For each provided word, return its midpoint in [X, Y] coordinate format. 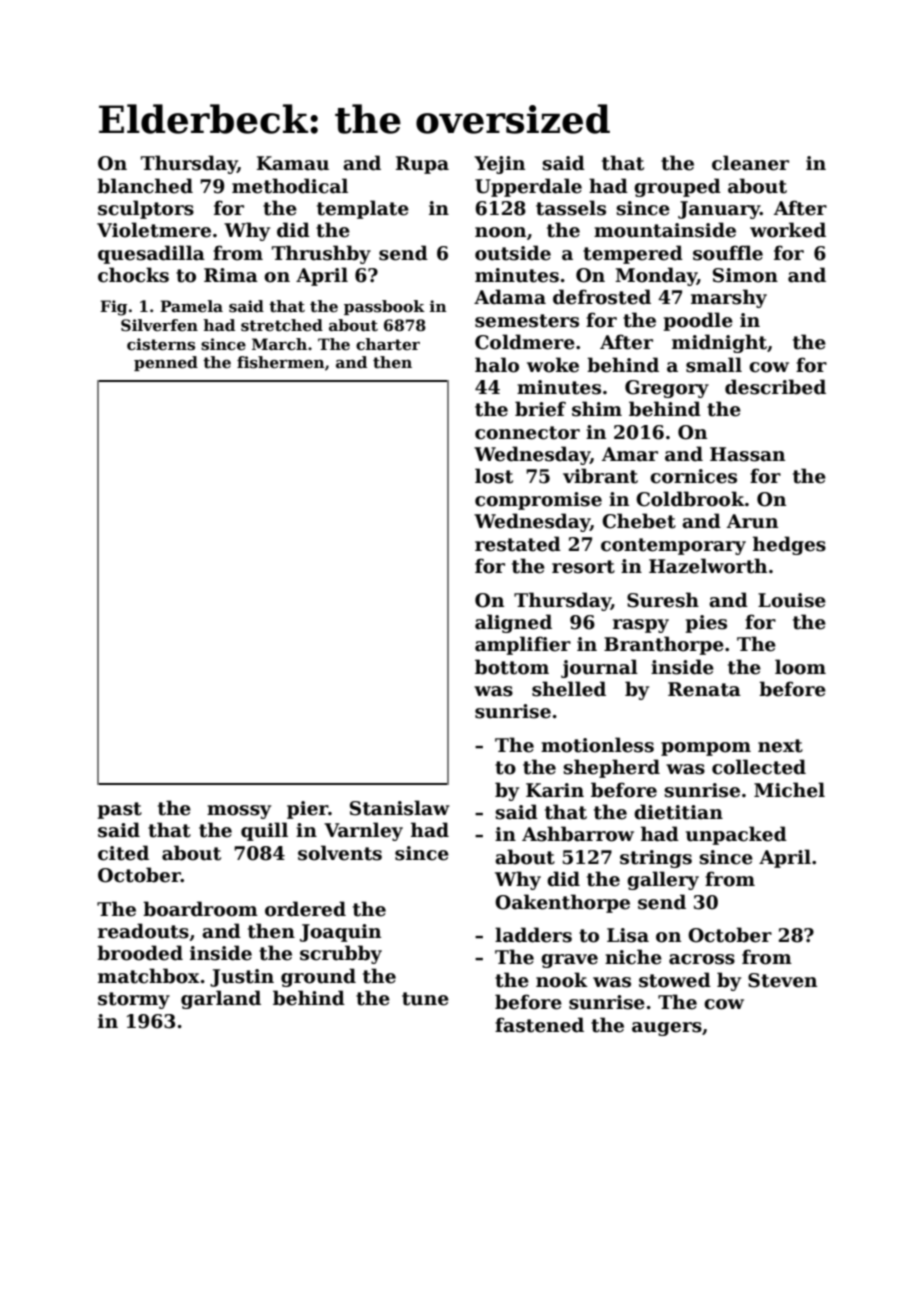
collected [759, 767]
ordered [305, 909]
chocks [133, 275]
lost [494, 476]
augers [667, 1029]
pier [307, 810]
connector [527, 433]
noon [500, 232]
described [775, 387]
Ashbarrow [578, 834]
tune [425, 999]
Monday [656, 276]
